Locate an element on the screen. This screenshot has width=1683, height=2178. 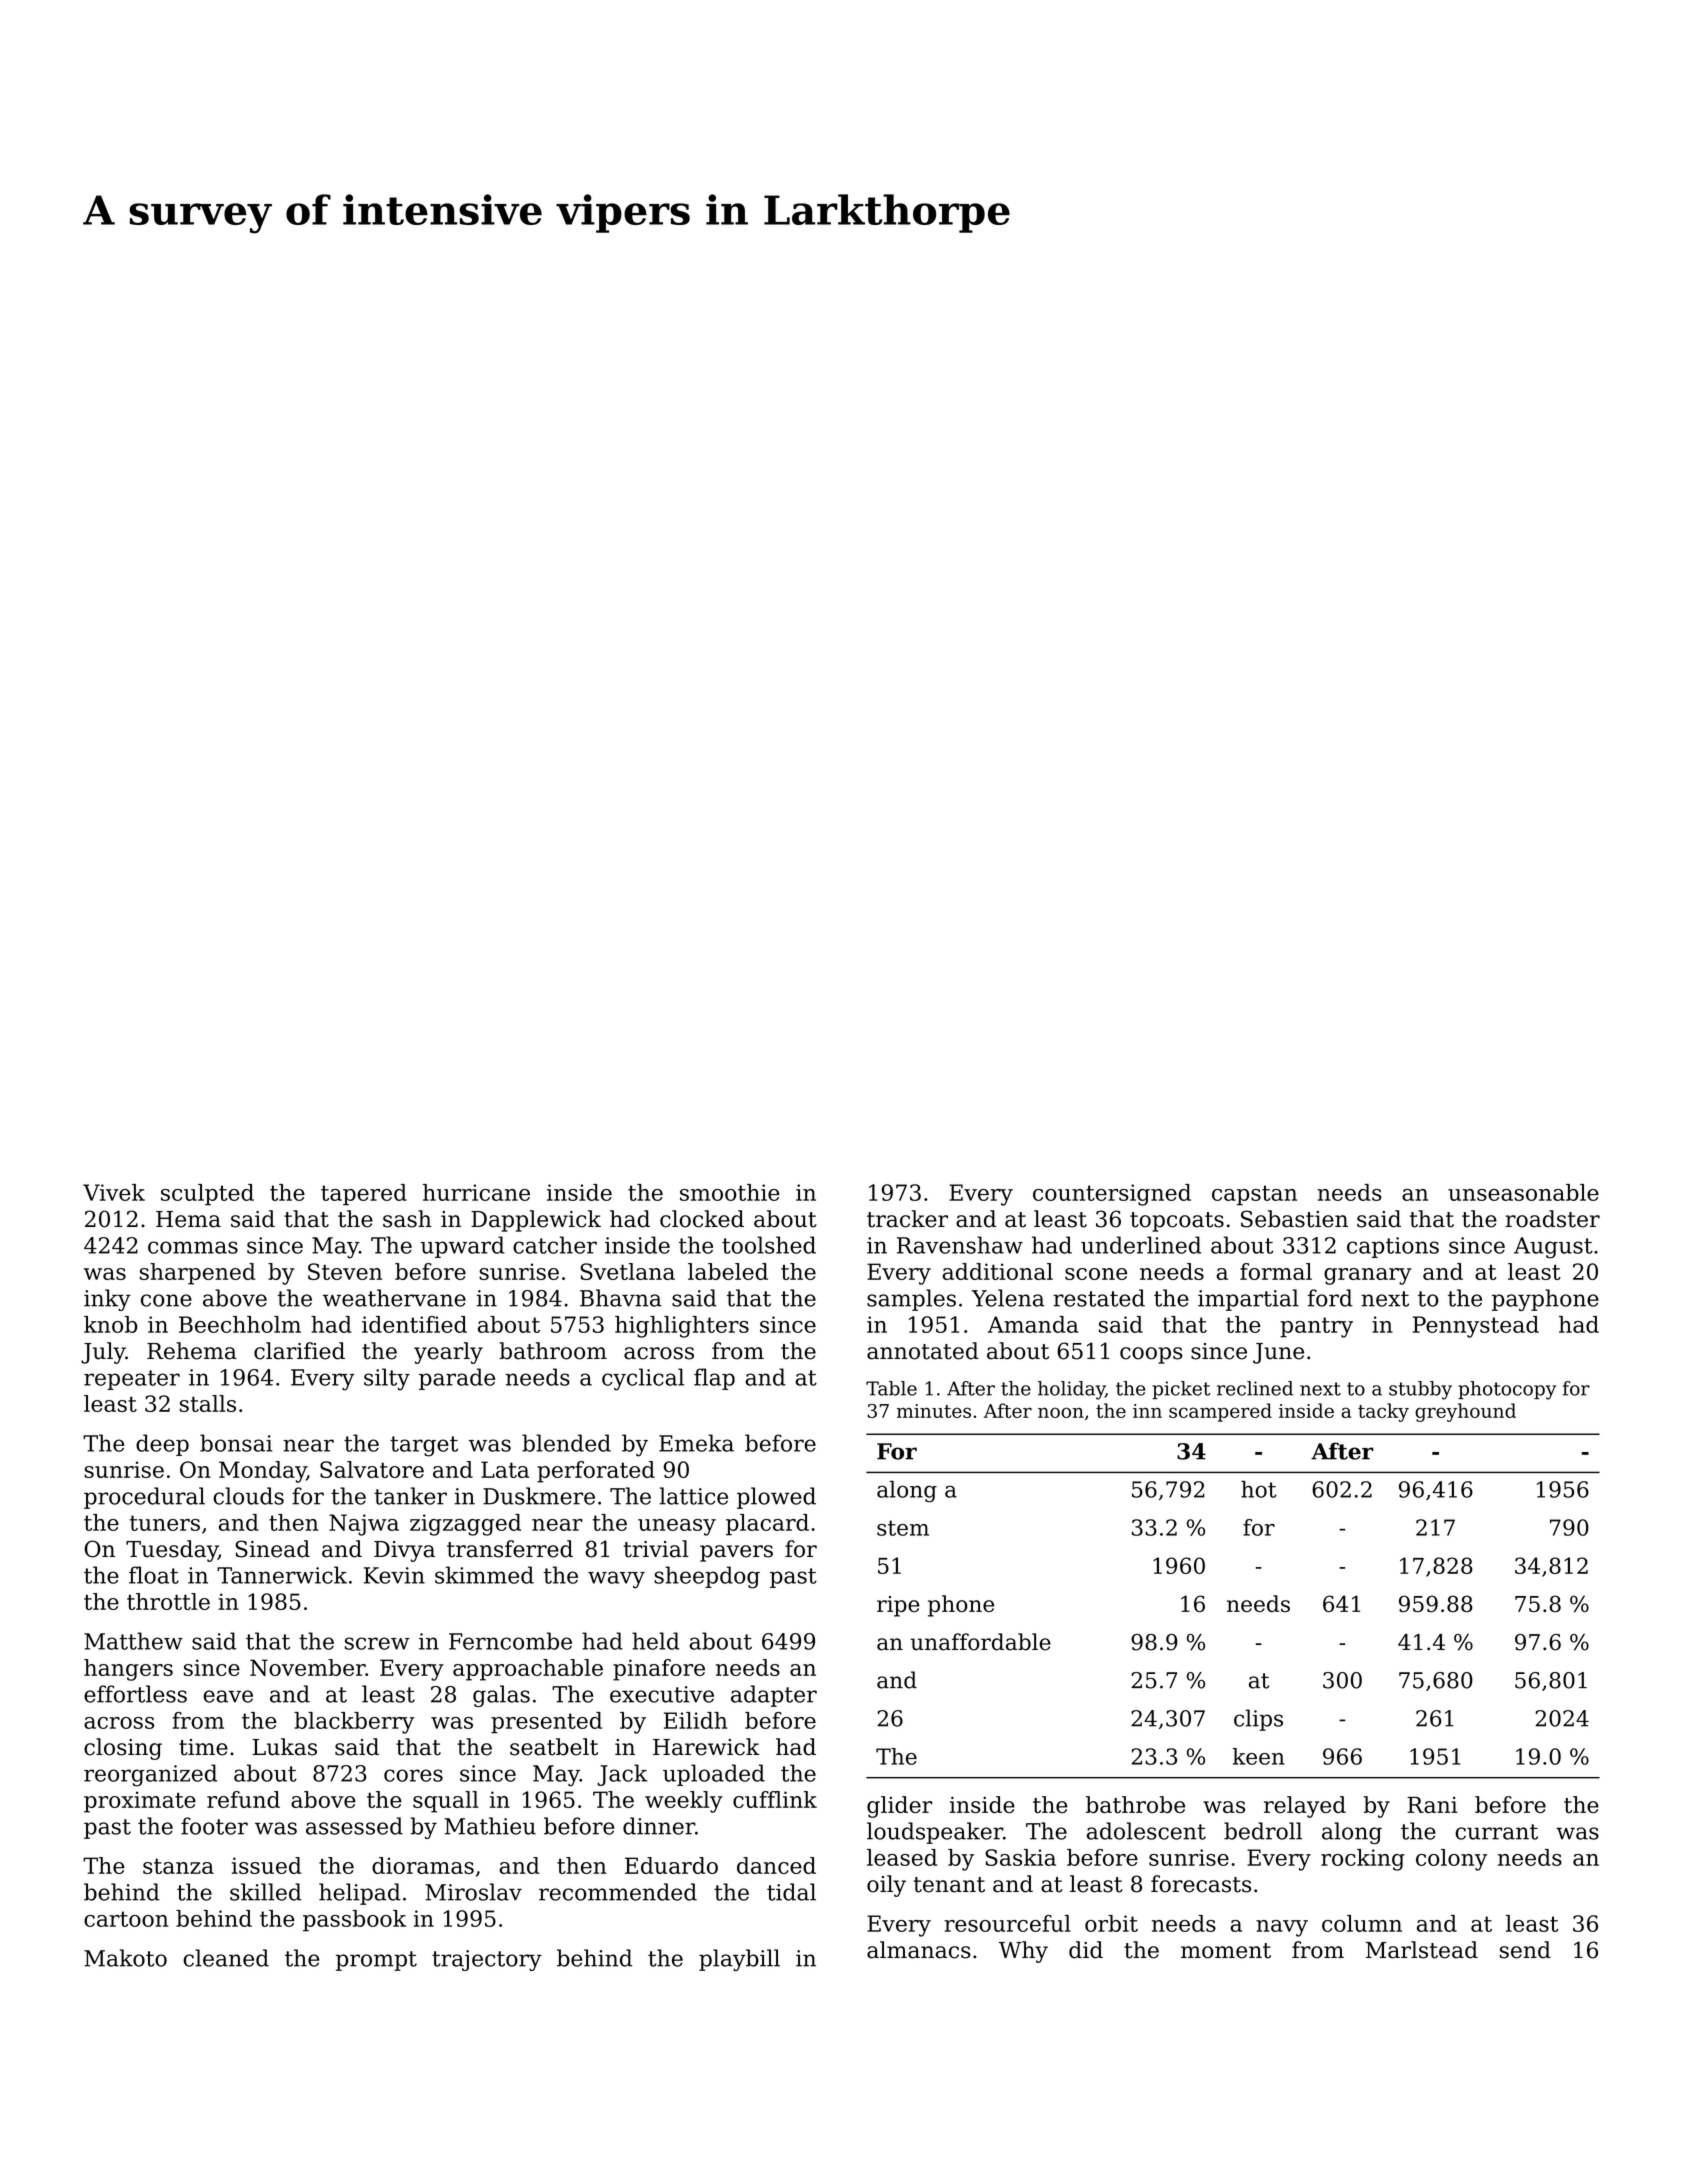
Beechholm is located at coordinates (240, 1324).
